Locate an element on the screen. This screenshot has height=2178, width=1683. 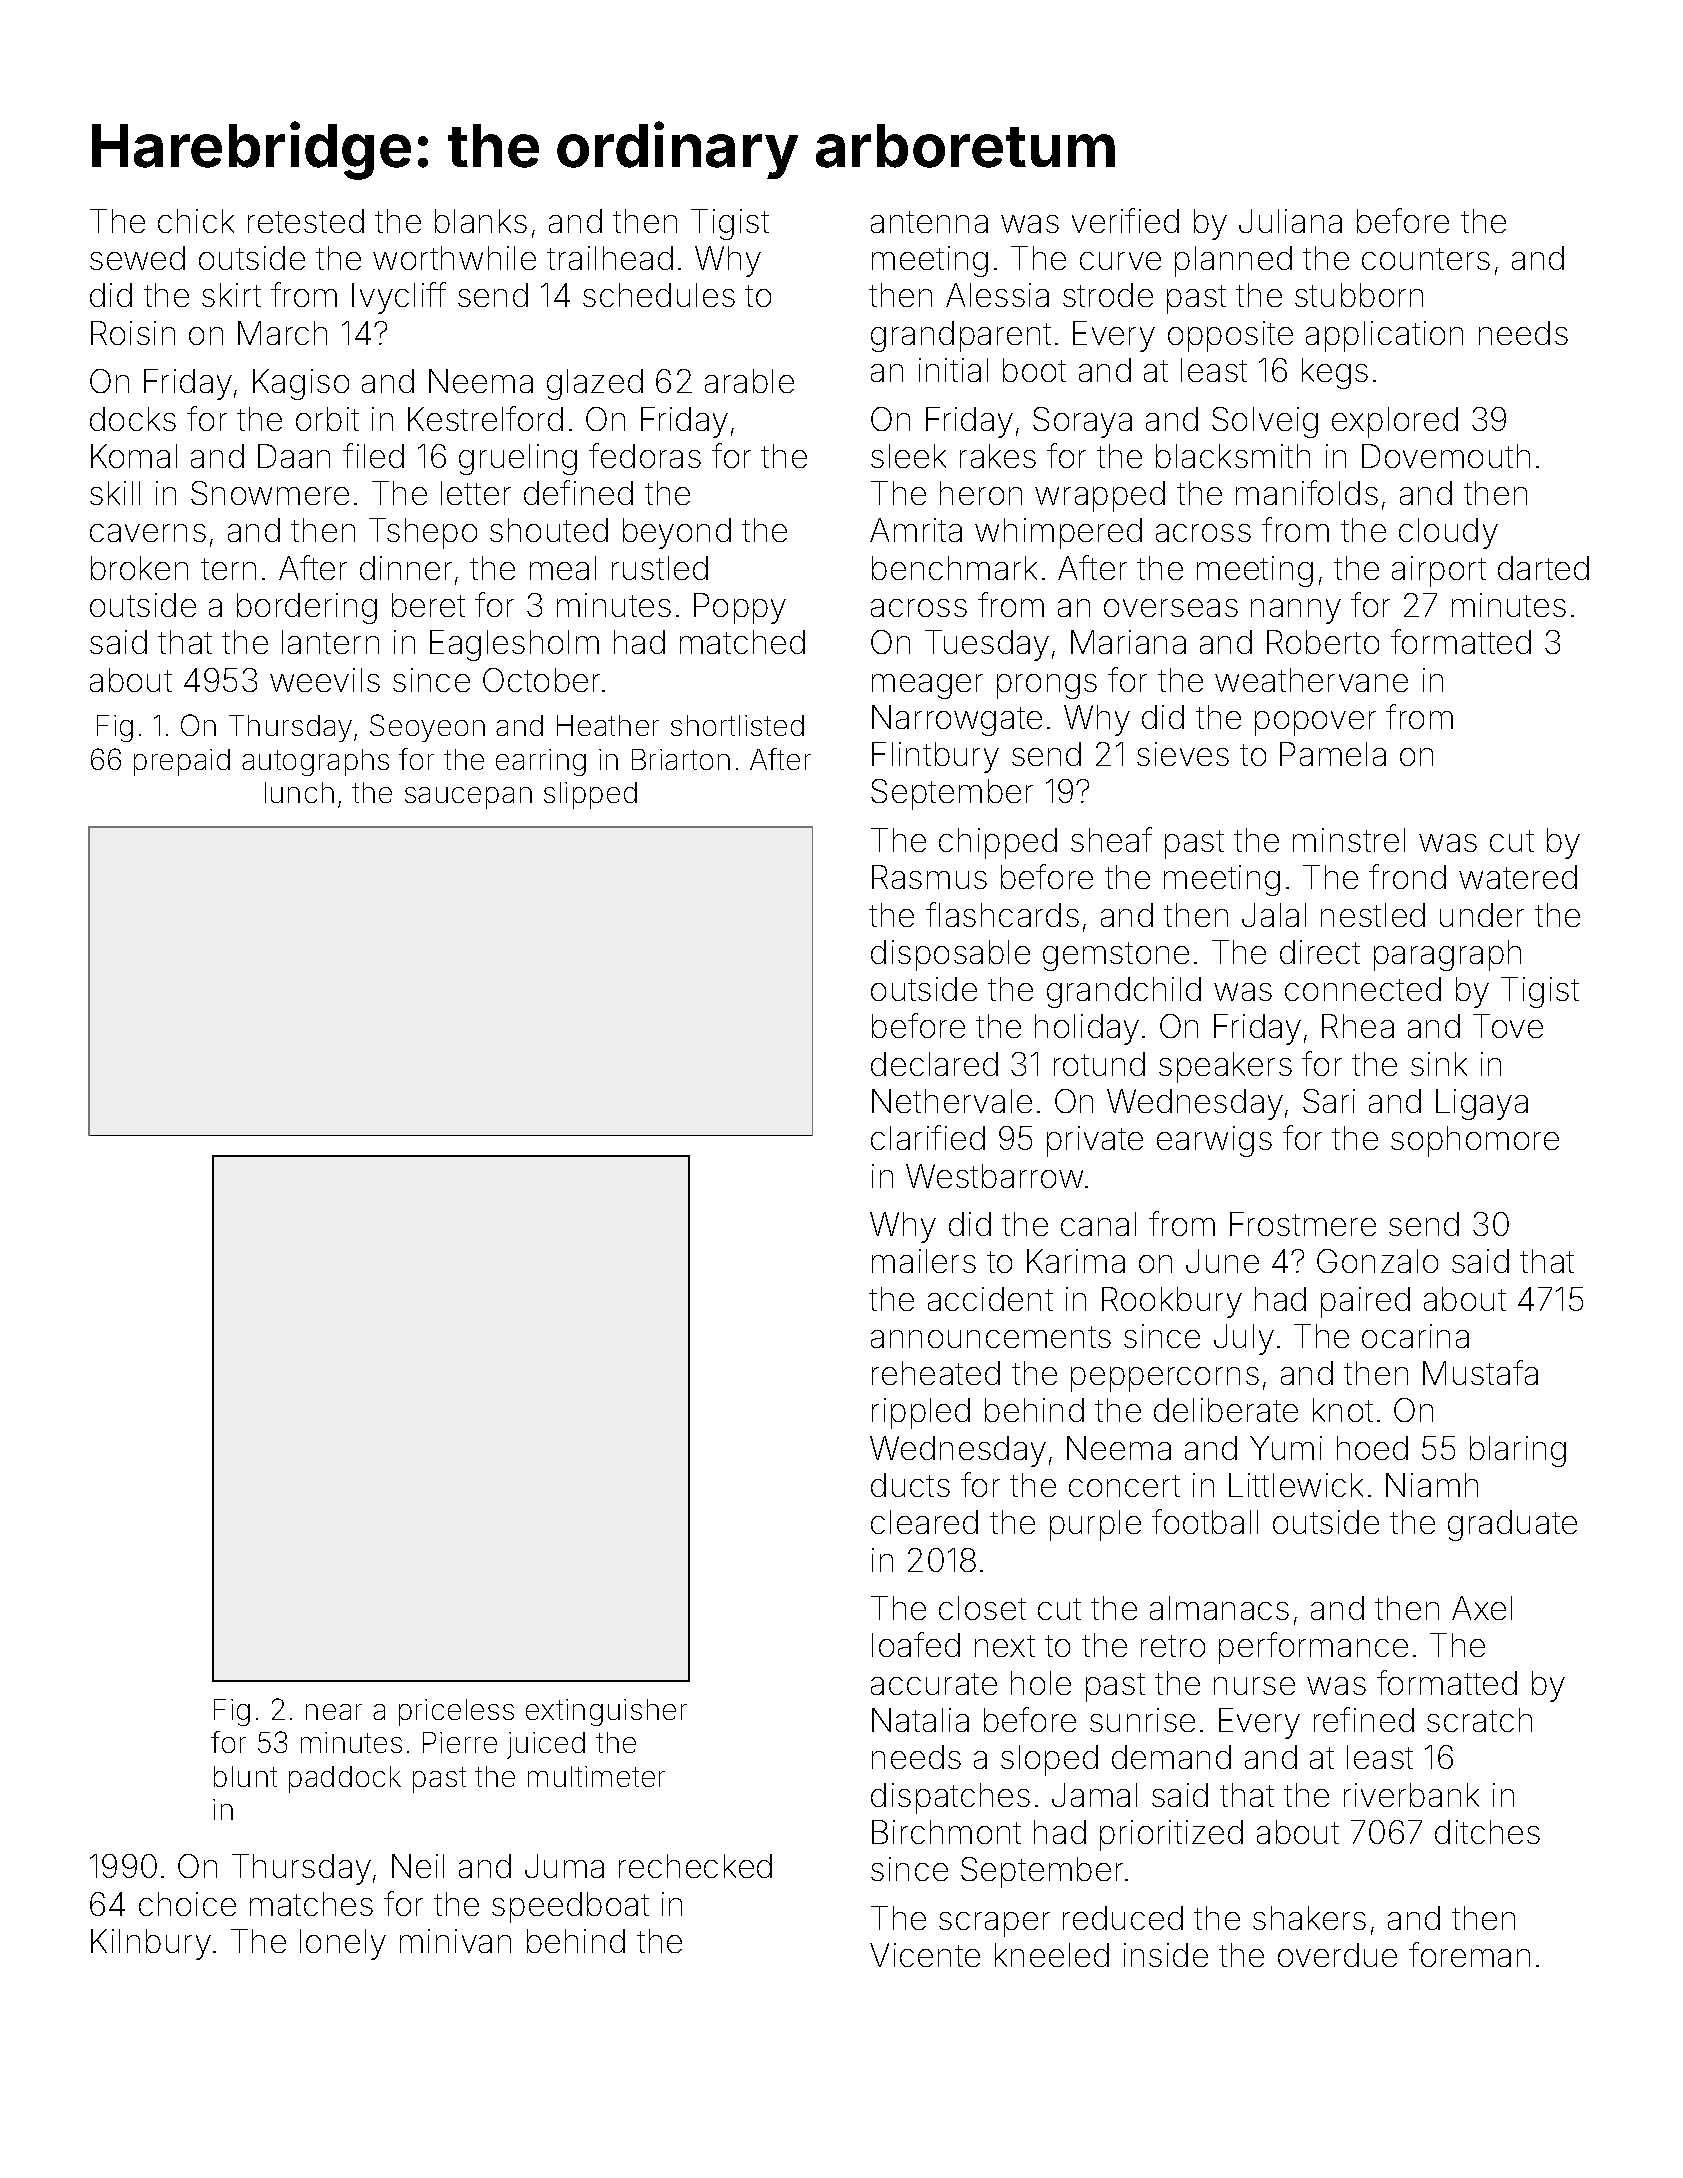
docks is located at coordinates (133, 419).
